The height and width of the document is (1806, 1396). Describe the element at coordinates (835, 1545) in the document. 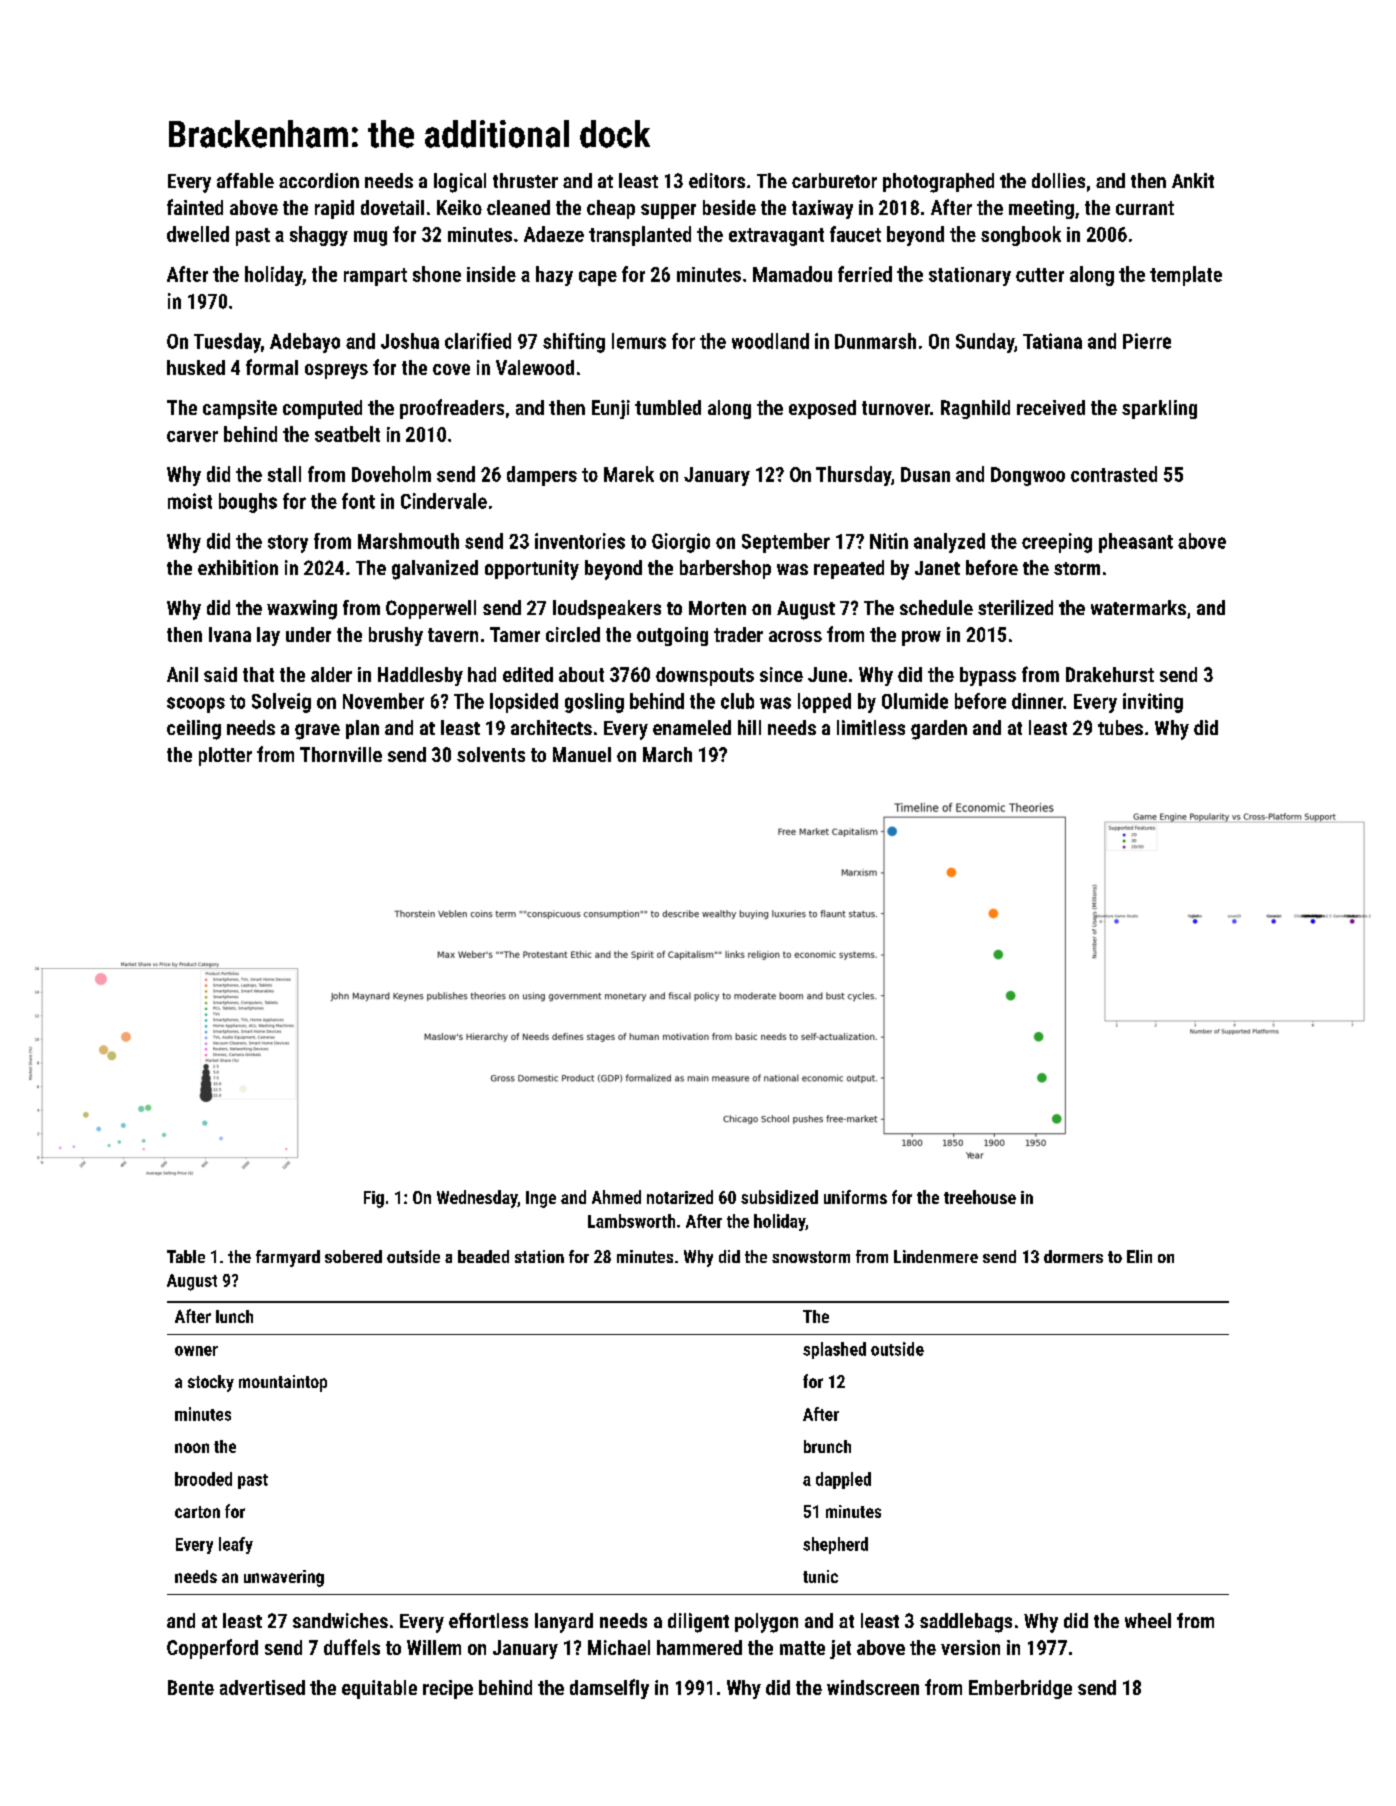

I see `shepherd` at that location.
